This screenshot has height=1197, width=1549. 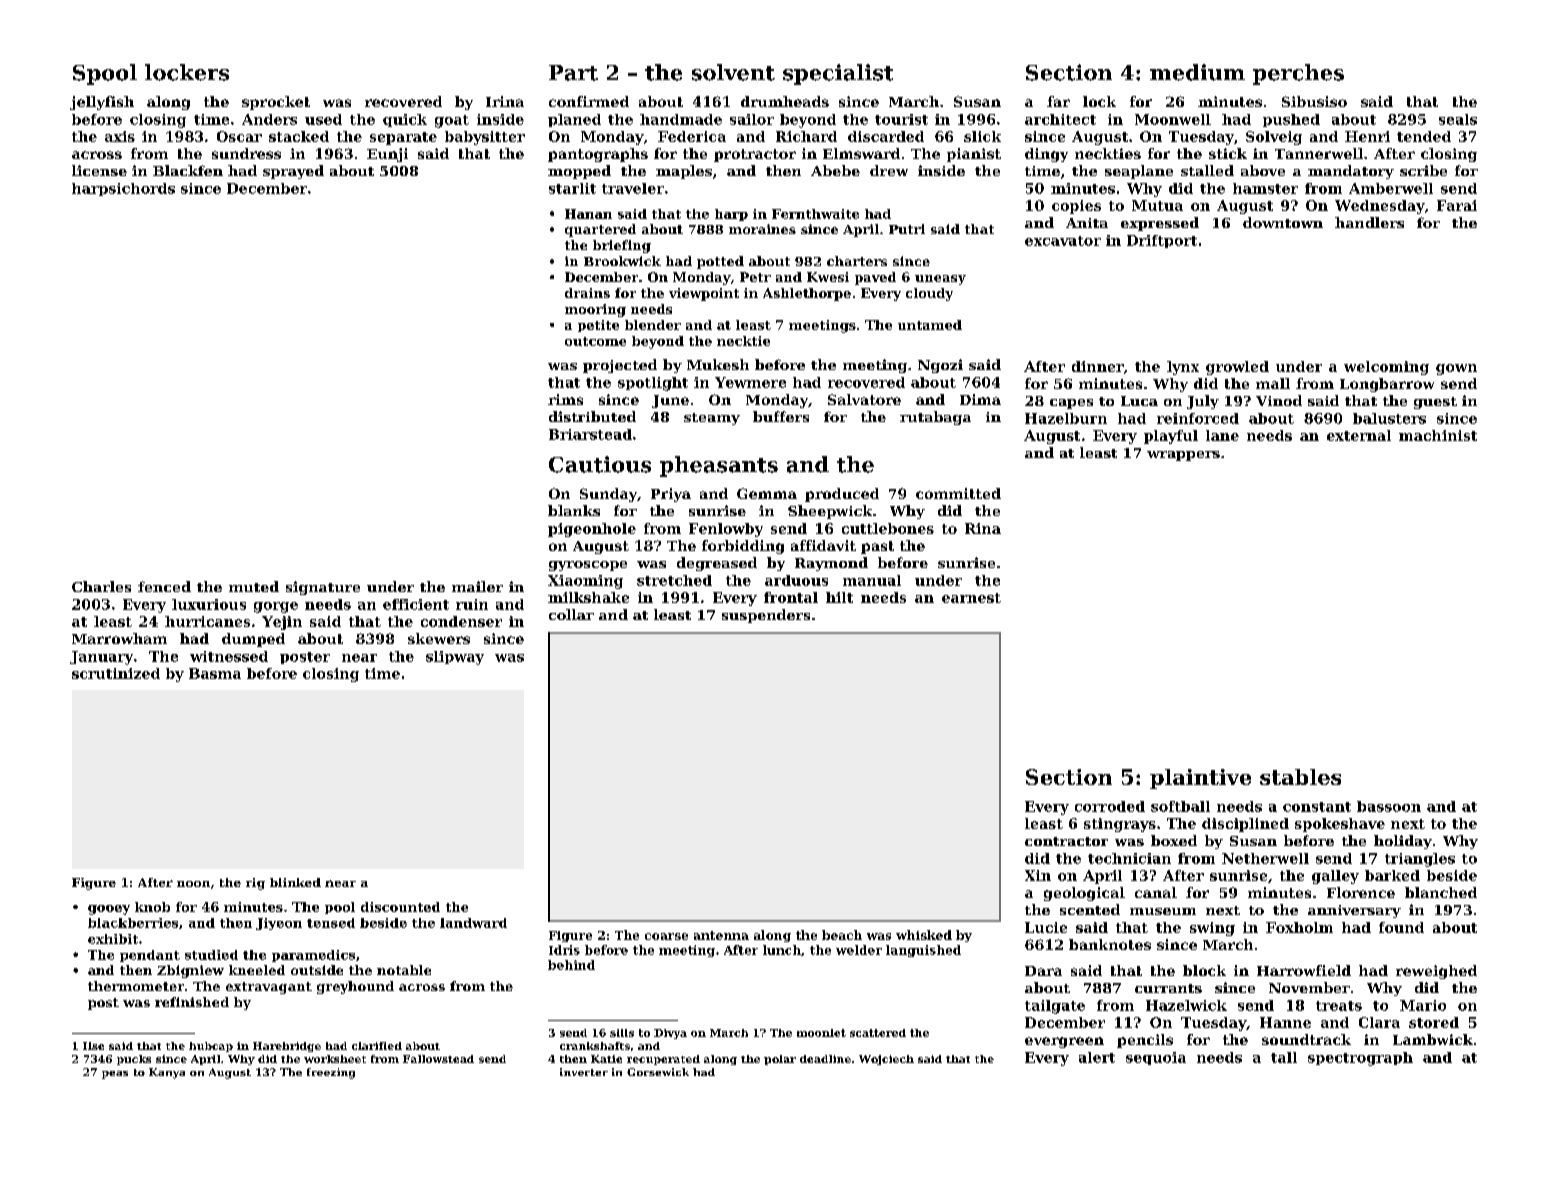 I want to click on stables, so click(x=1300, y=777).
